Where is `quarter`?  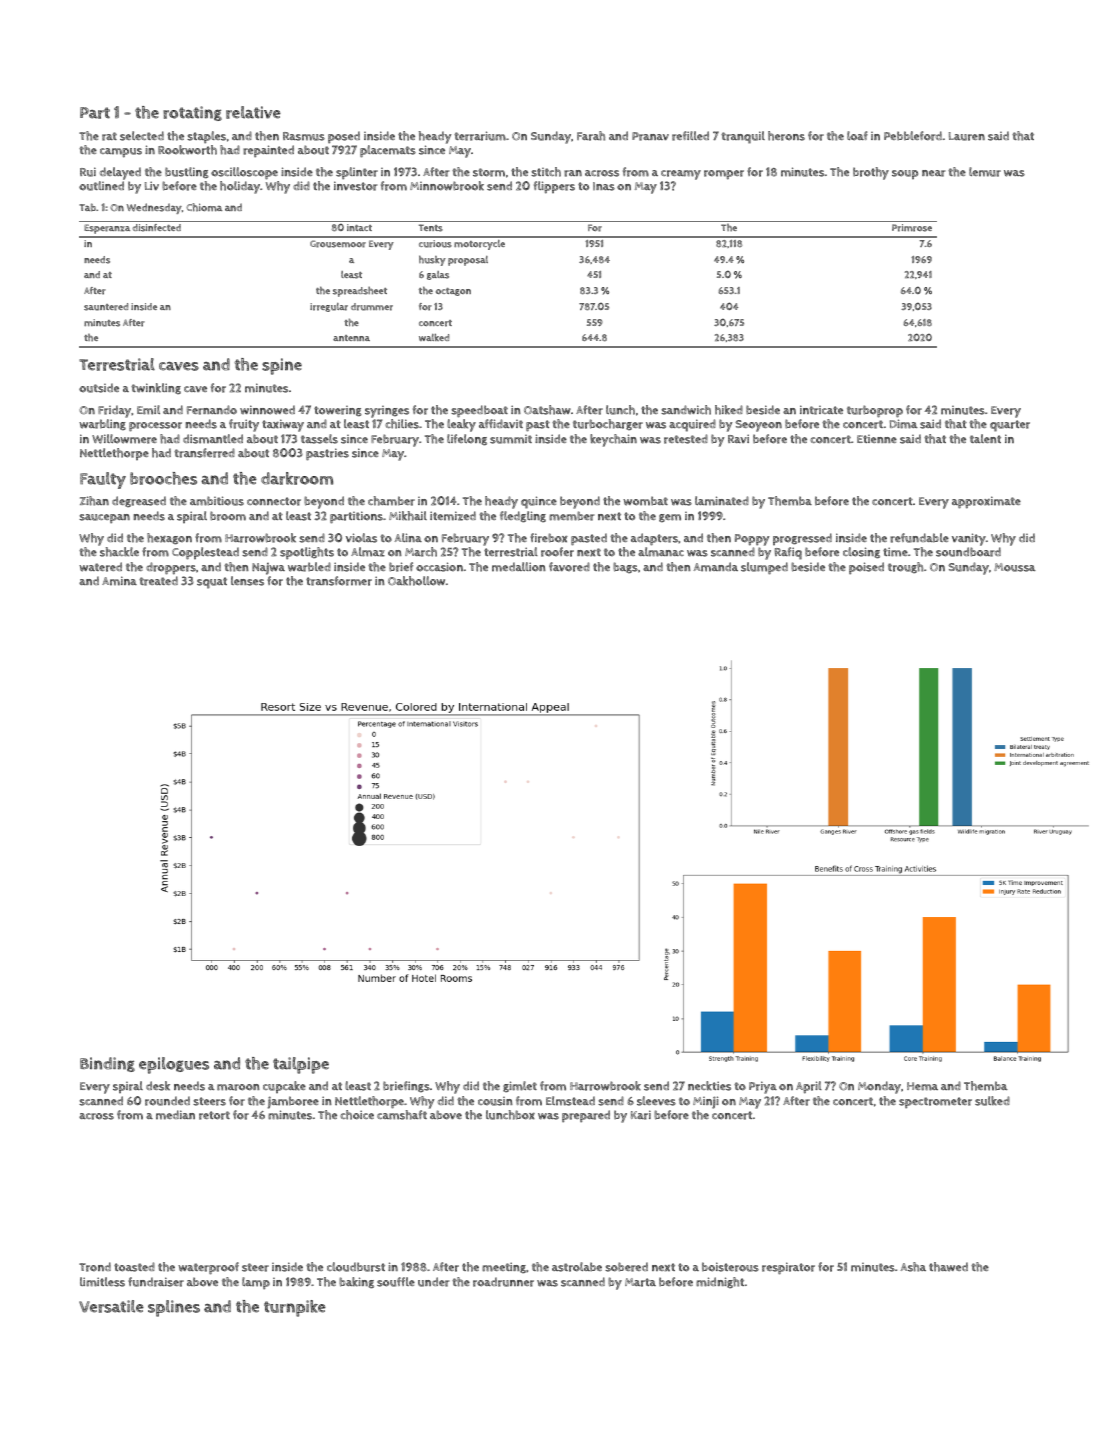
quarter is located at coordinates (1010, 426).
